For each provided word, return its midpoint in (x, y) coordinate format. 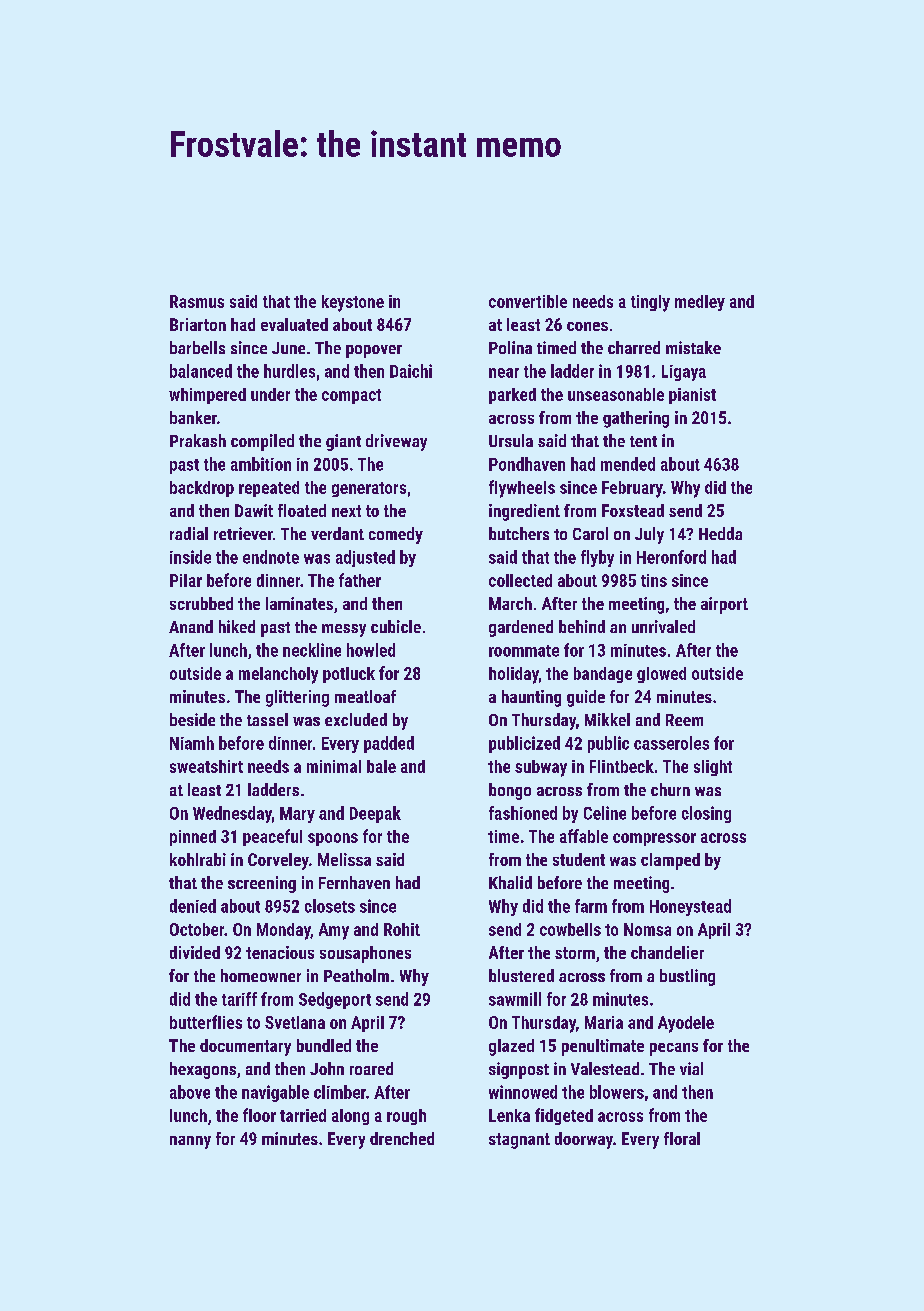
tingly (650, 303)
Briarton (198, 324)
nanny (190, 1142)
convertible (528, 301)
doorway (584, 1140)
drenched (402, 1138)
